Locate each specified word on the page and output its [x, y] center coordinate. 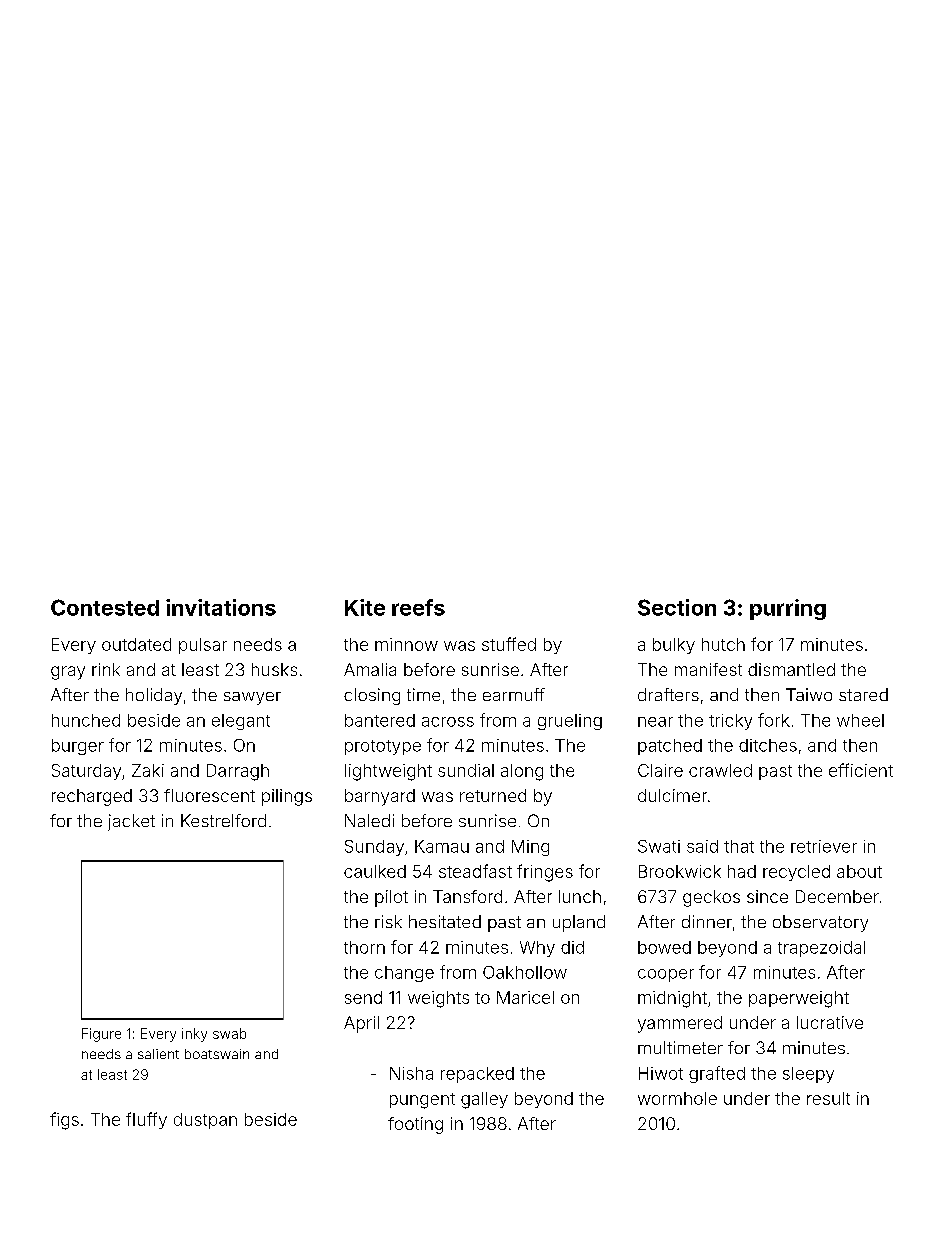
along [522, 772]
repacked [477, 1075]
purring [788, 609]
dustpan [205, 1121]
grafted [717, 1074]
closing [372, 696]
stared [863, 694]
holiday [154, 696]
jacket [131, 822]
